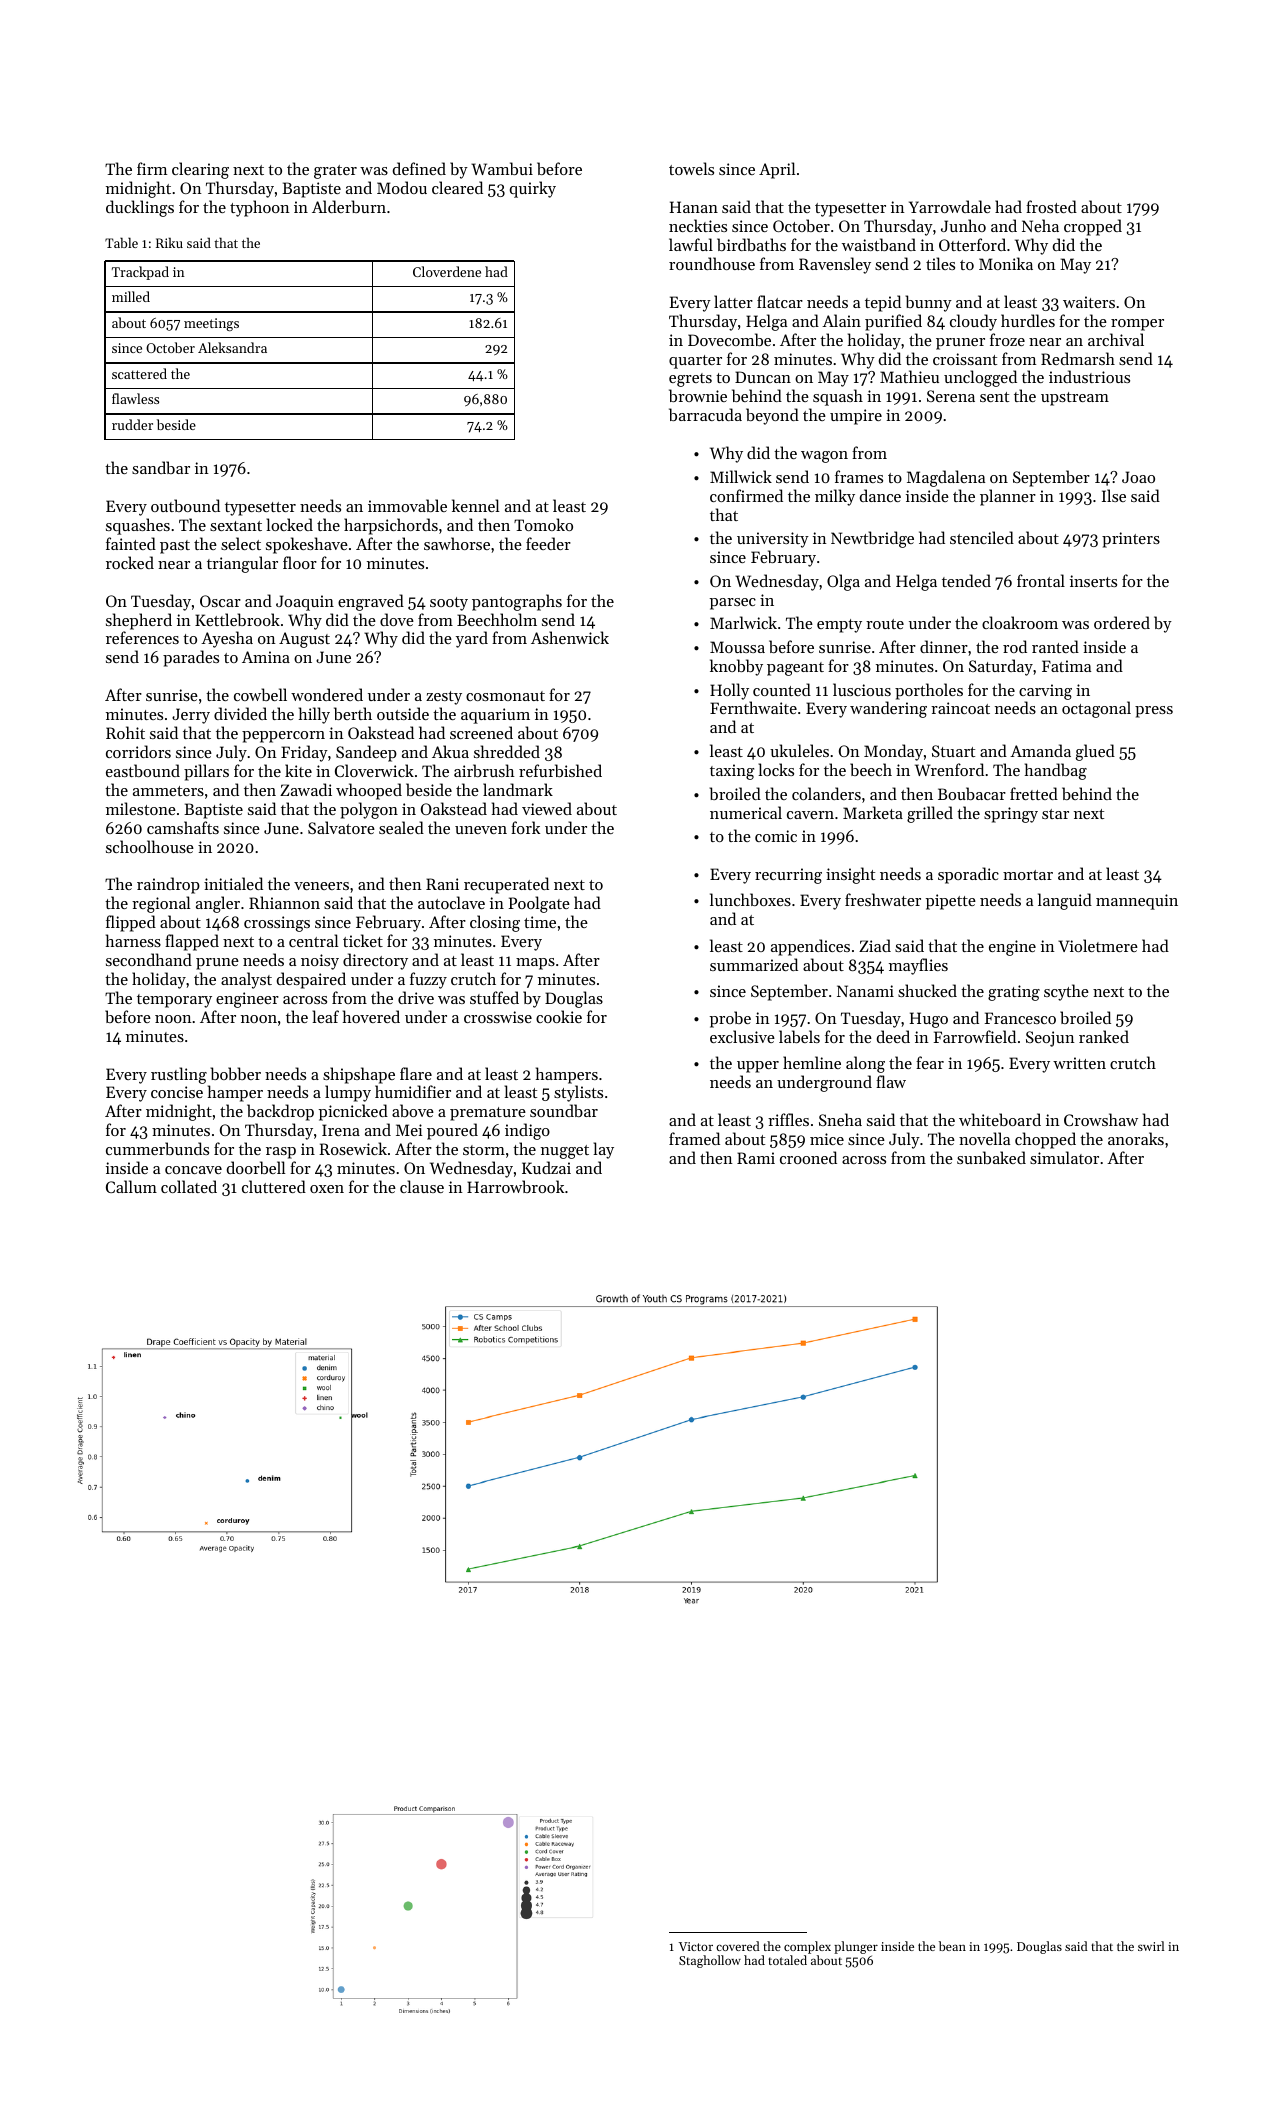 Image resolution: width=1288 pixels, height=2121 pixels. I want to click on concave, so click(193, 1170).
